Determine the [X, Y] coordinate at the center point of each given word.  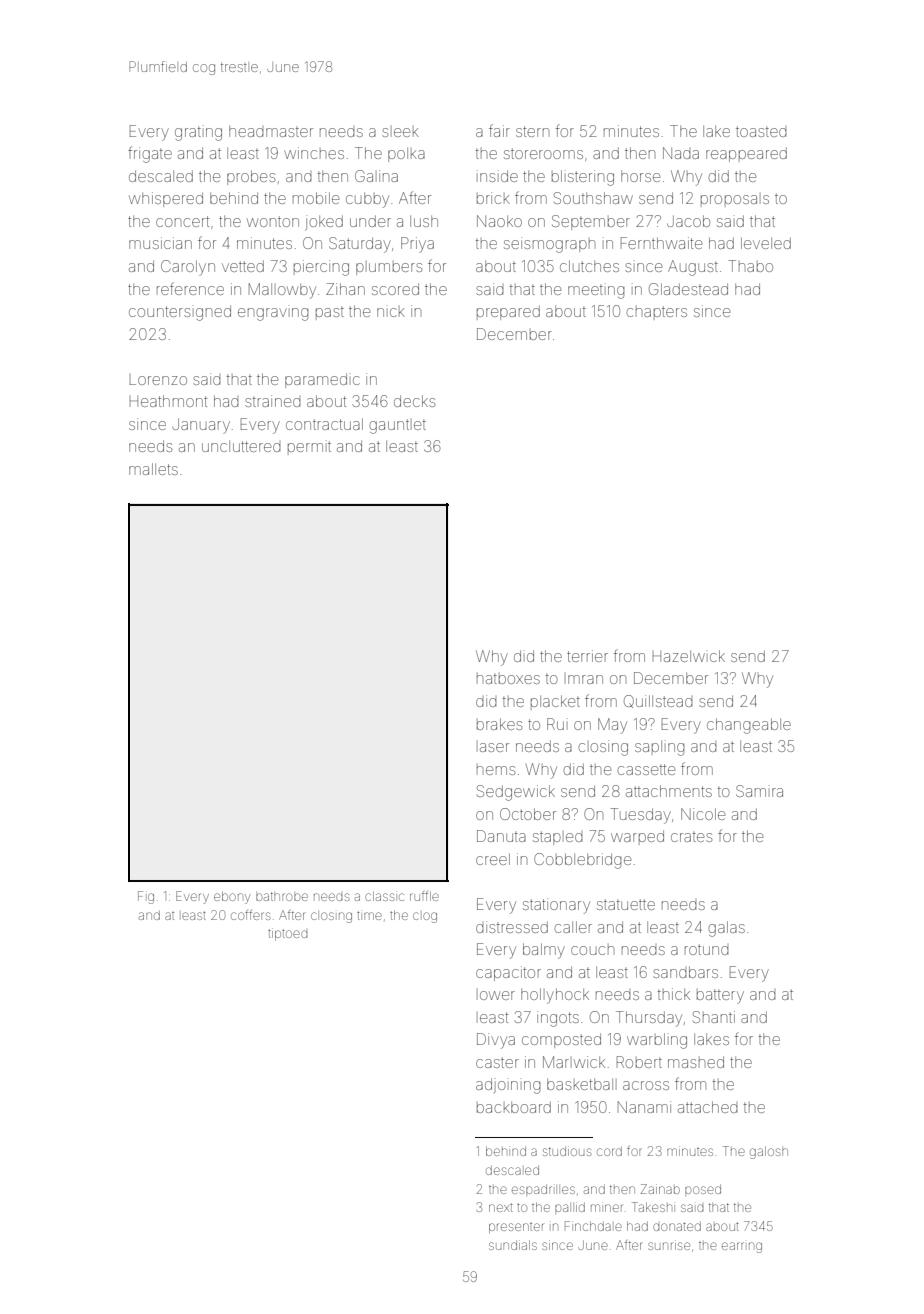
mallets [153, 469]
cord [609, 1151]
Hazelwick [689, 656]
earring [742, 1247]
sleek [400, 132]
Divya [496, 1041]
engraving [273, 314]
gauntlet [398, 426]
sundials [513, 1245]
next [501, 1207]
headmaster [271, 131]
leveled [766, 243]
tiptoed [287, 934]
